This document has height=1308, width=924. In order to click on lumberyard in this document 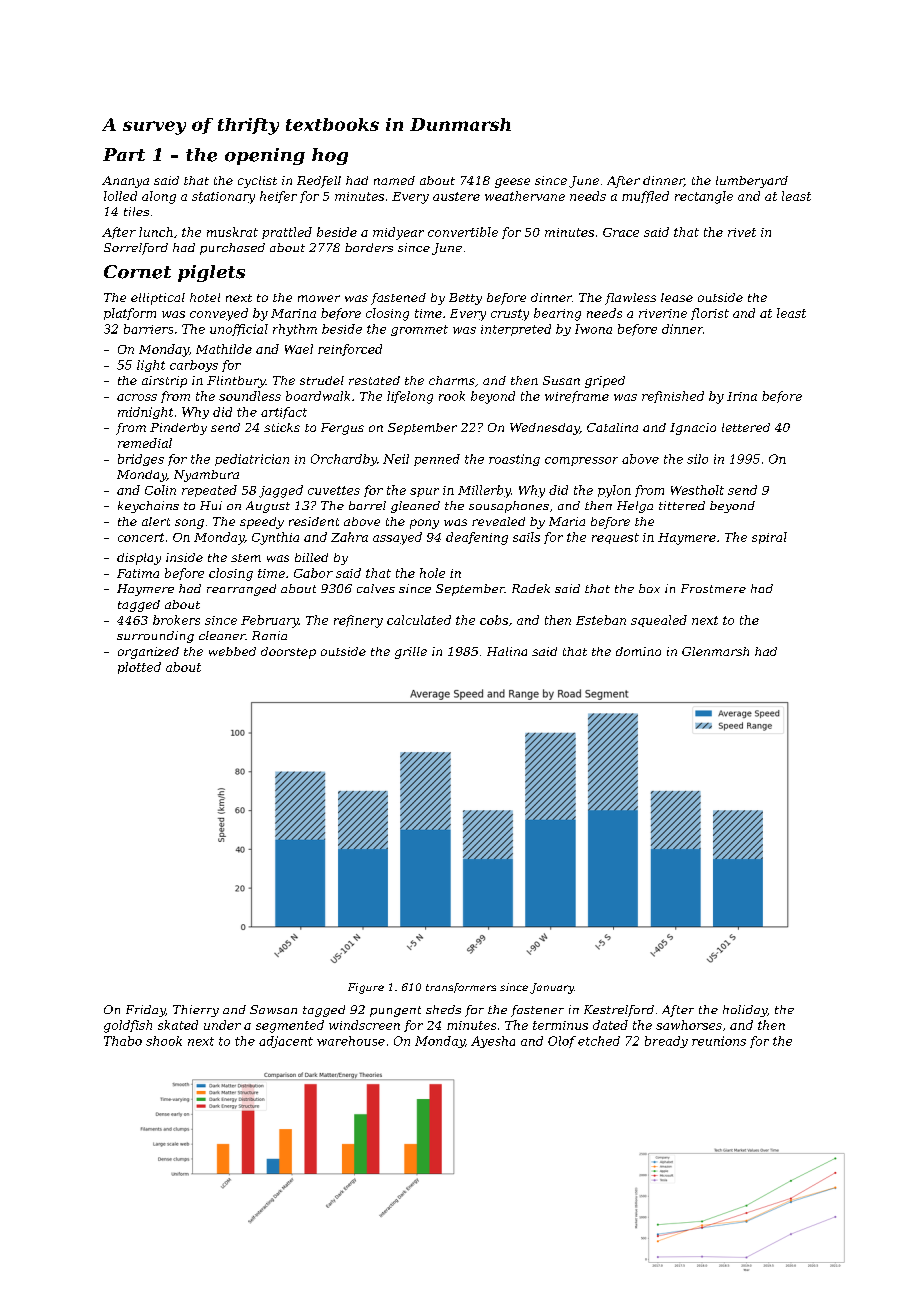, I will do `click(752, 182)`.
